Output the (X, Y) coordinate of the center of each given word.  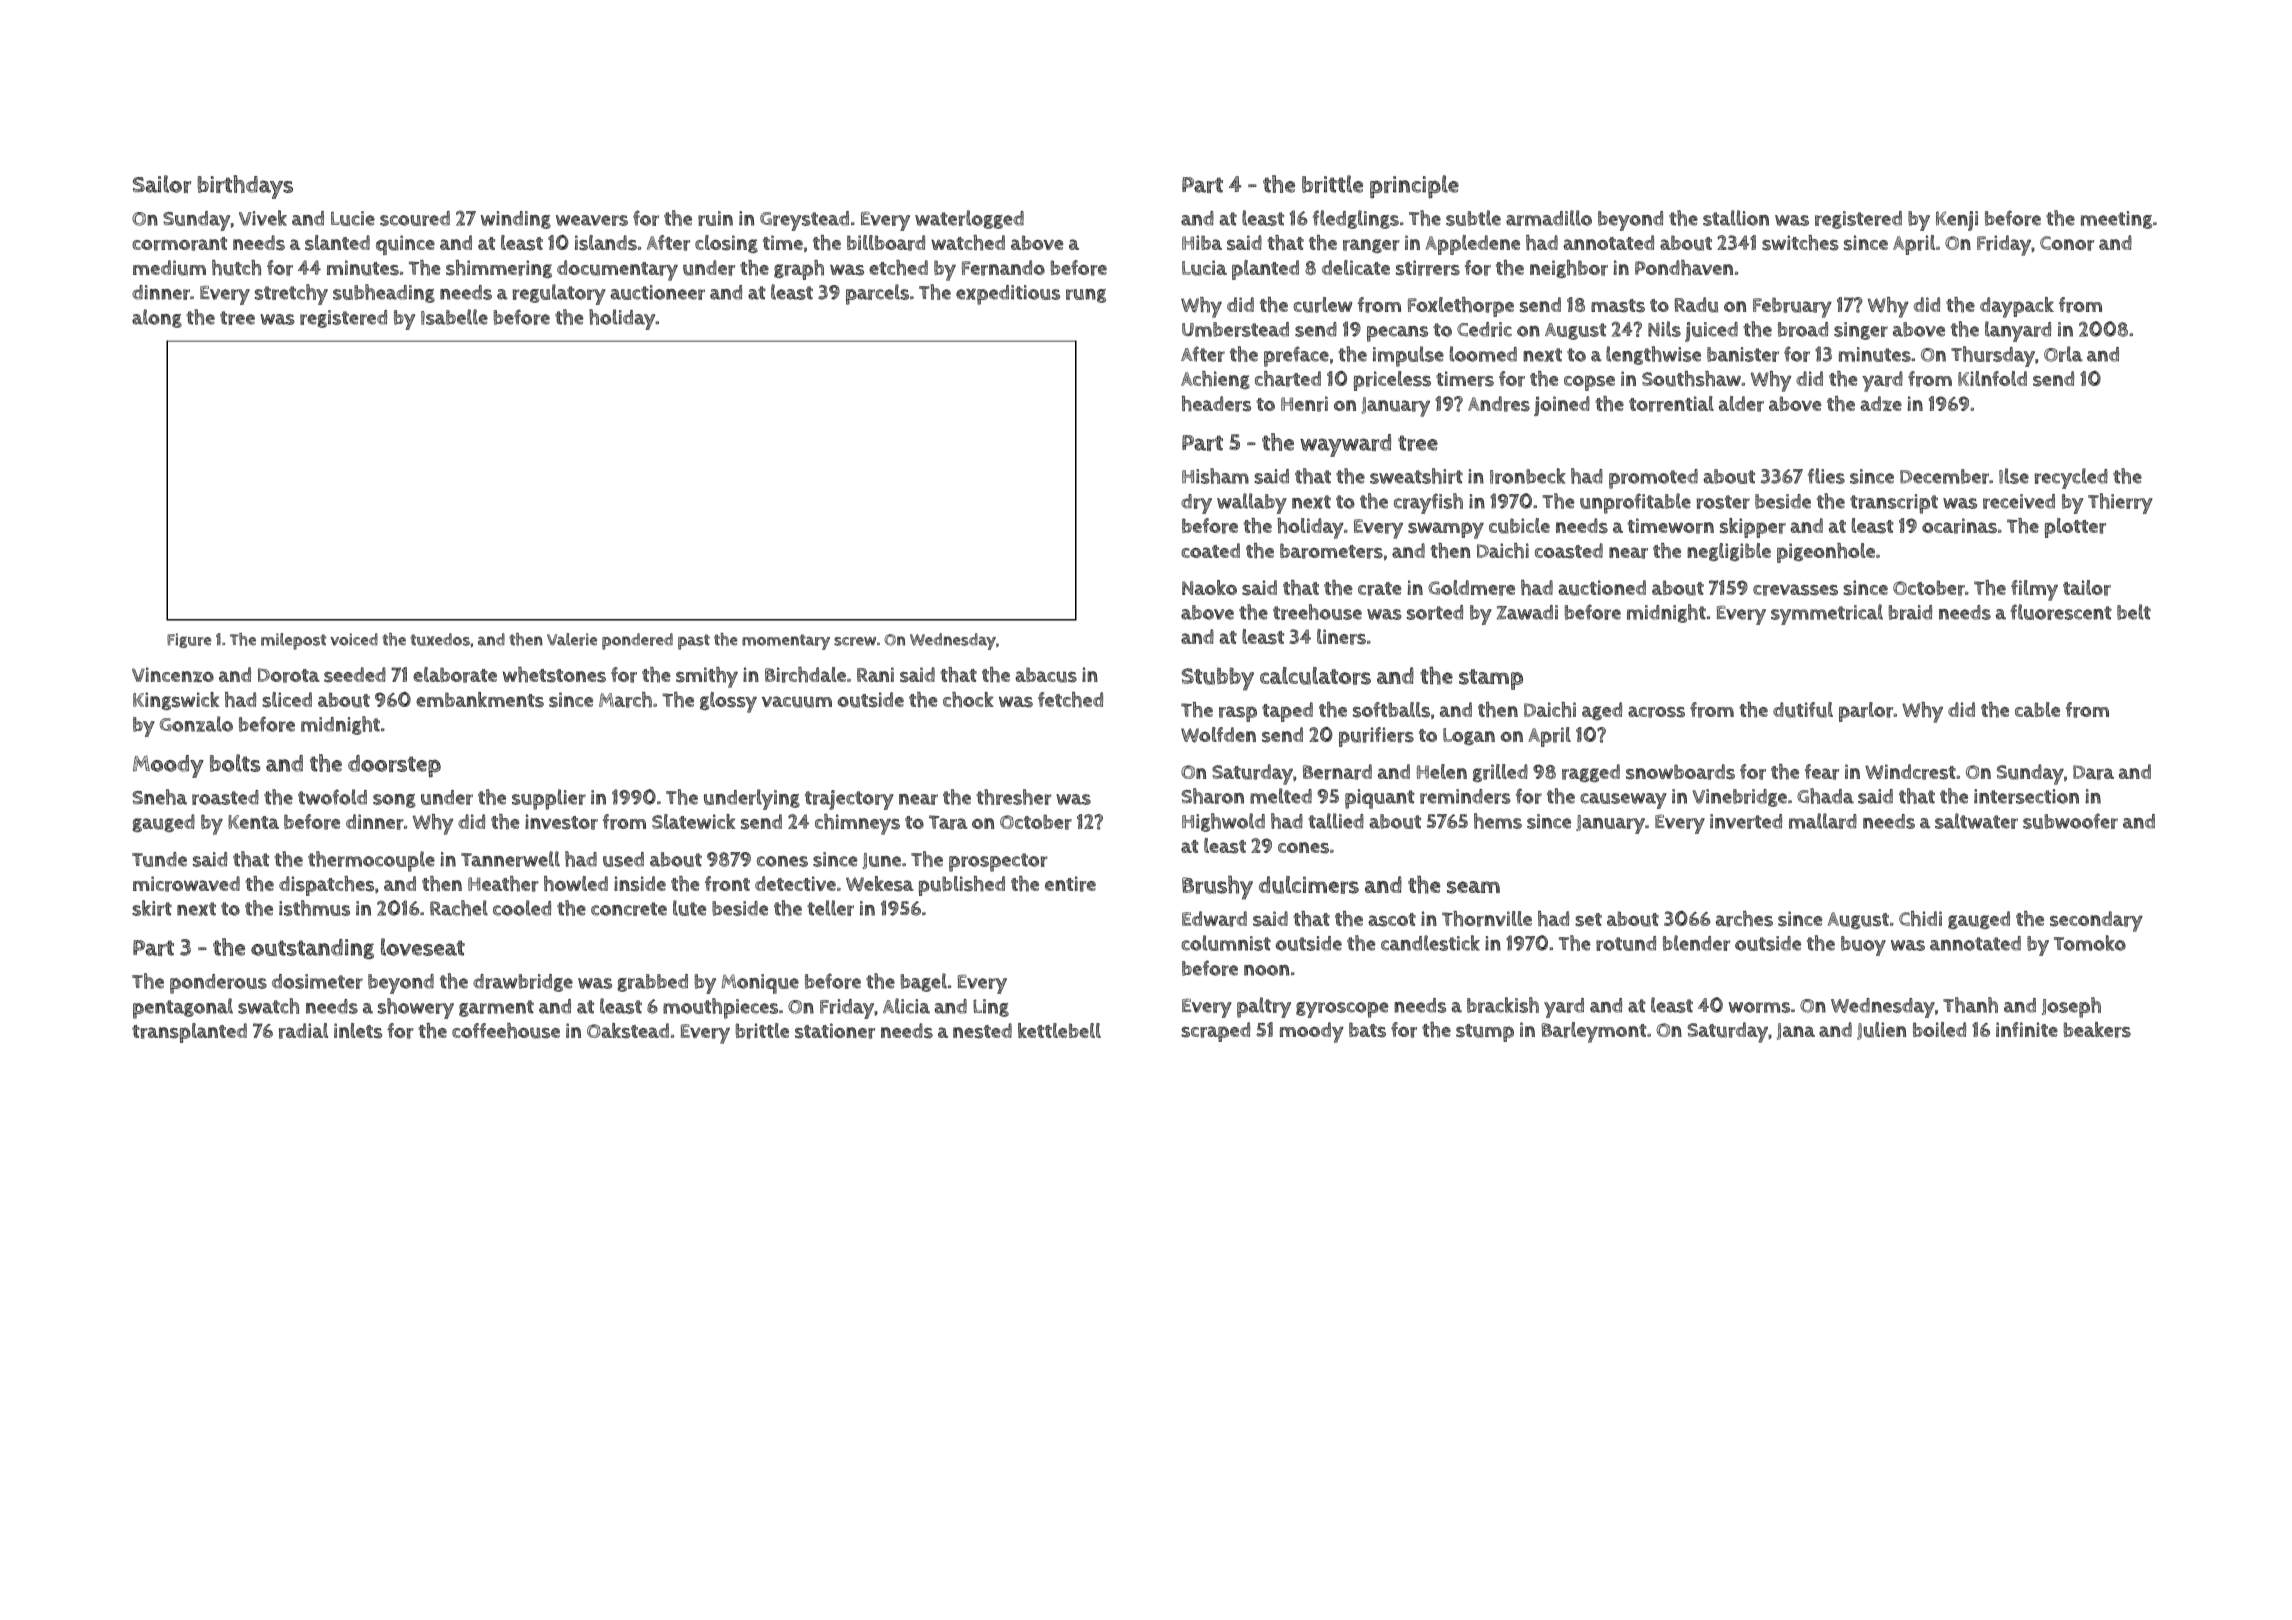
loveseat (423, 947)
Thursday (1993, 356)
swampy (1446, 530)
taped (1287, 712)
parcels (877, 294)
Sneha (159, 797)
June (881, 861)
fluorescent (2061, 612)
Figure (189, 640)
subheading (384, 293)
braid (1910, 612)
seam (1473, 887)
